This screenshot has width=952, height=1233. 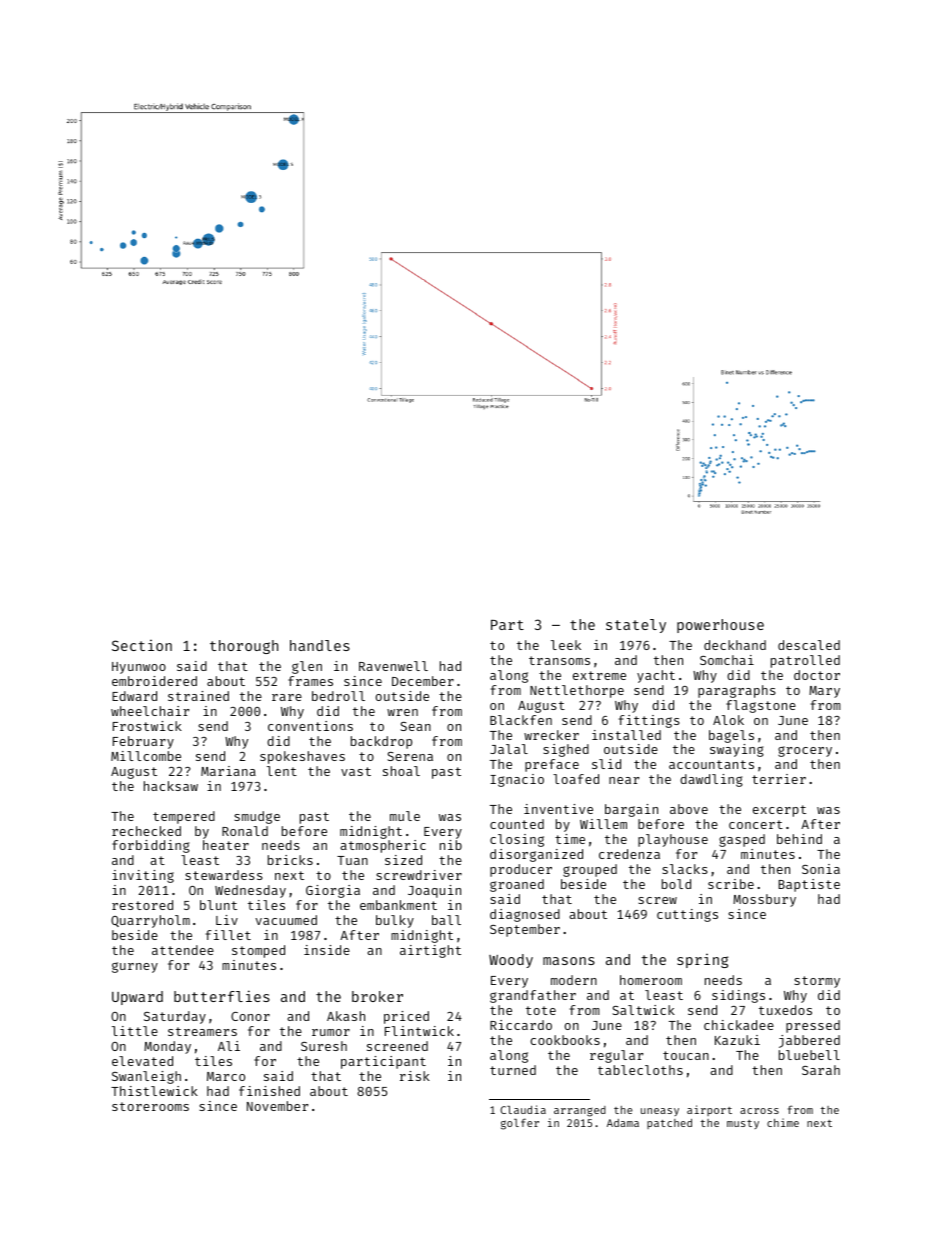 What do you see at coordinates (229, 1046) in the screenshot?
I see `Ali` at bounding box center [229, 1046].
